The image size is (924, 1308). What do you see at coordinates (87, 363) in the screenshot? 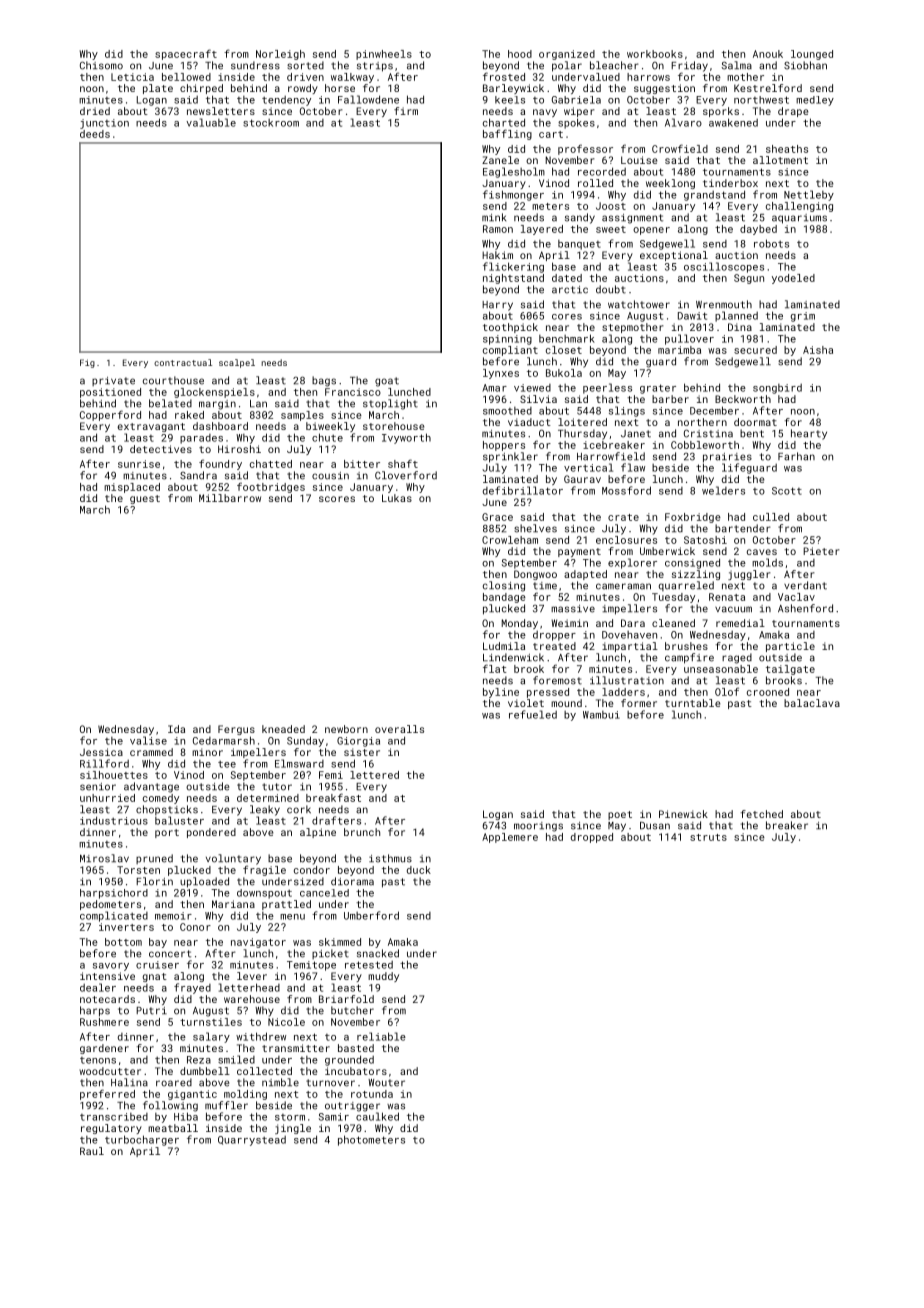
I see `Fig` at bounding box center [87, 363].
